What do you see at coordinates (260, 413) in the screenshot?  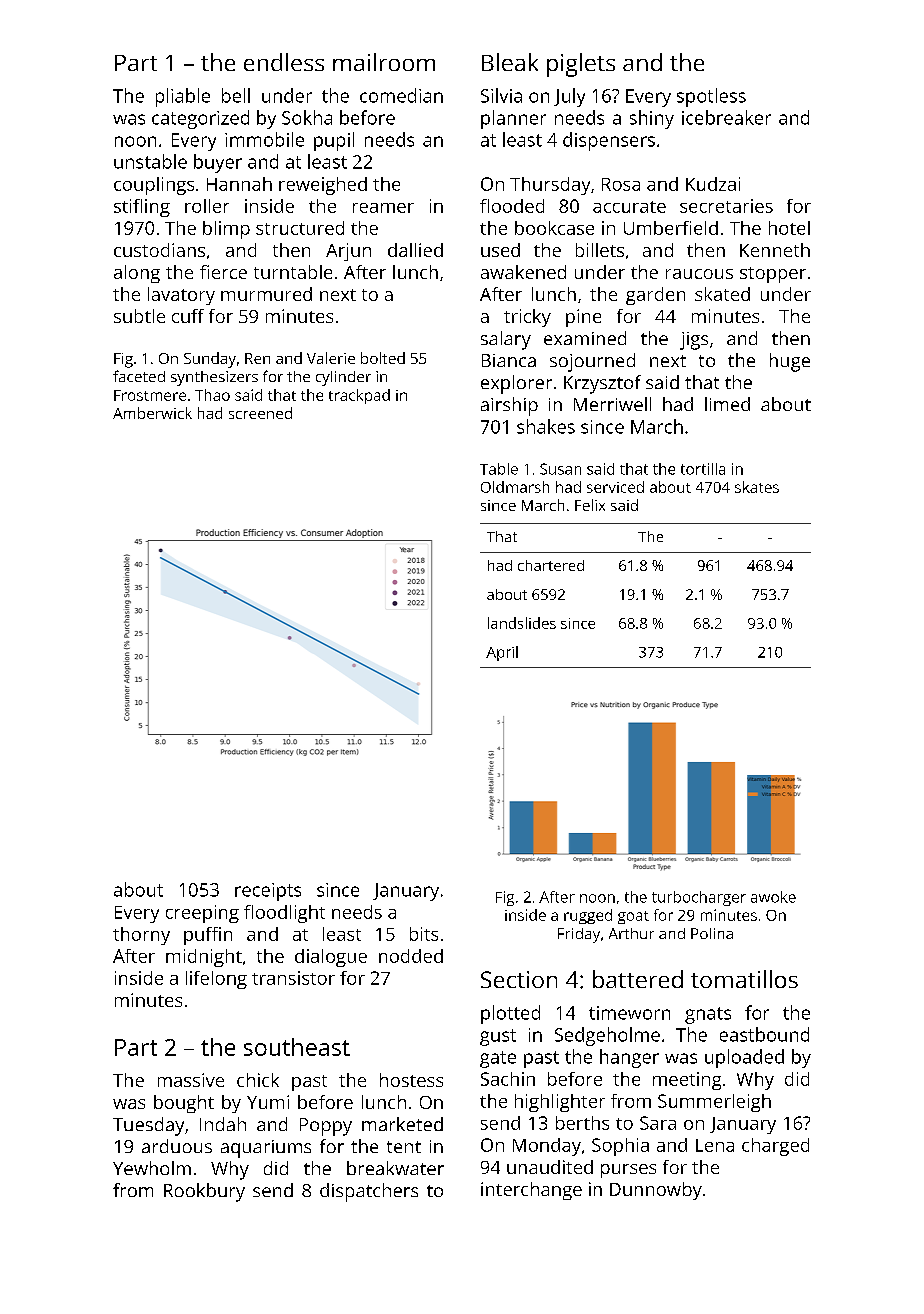 I see `screened` at bounding box center [260, 413].
